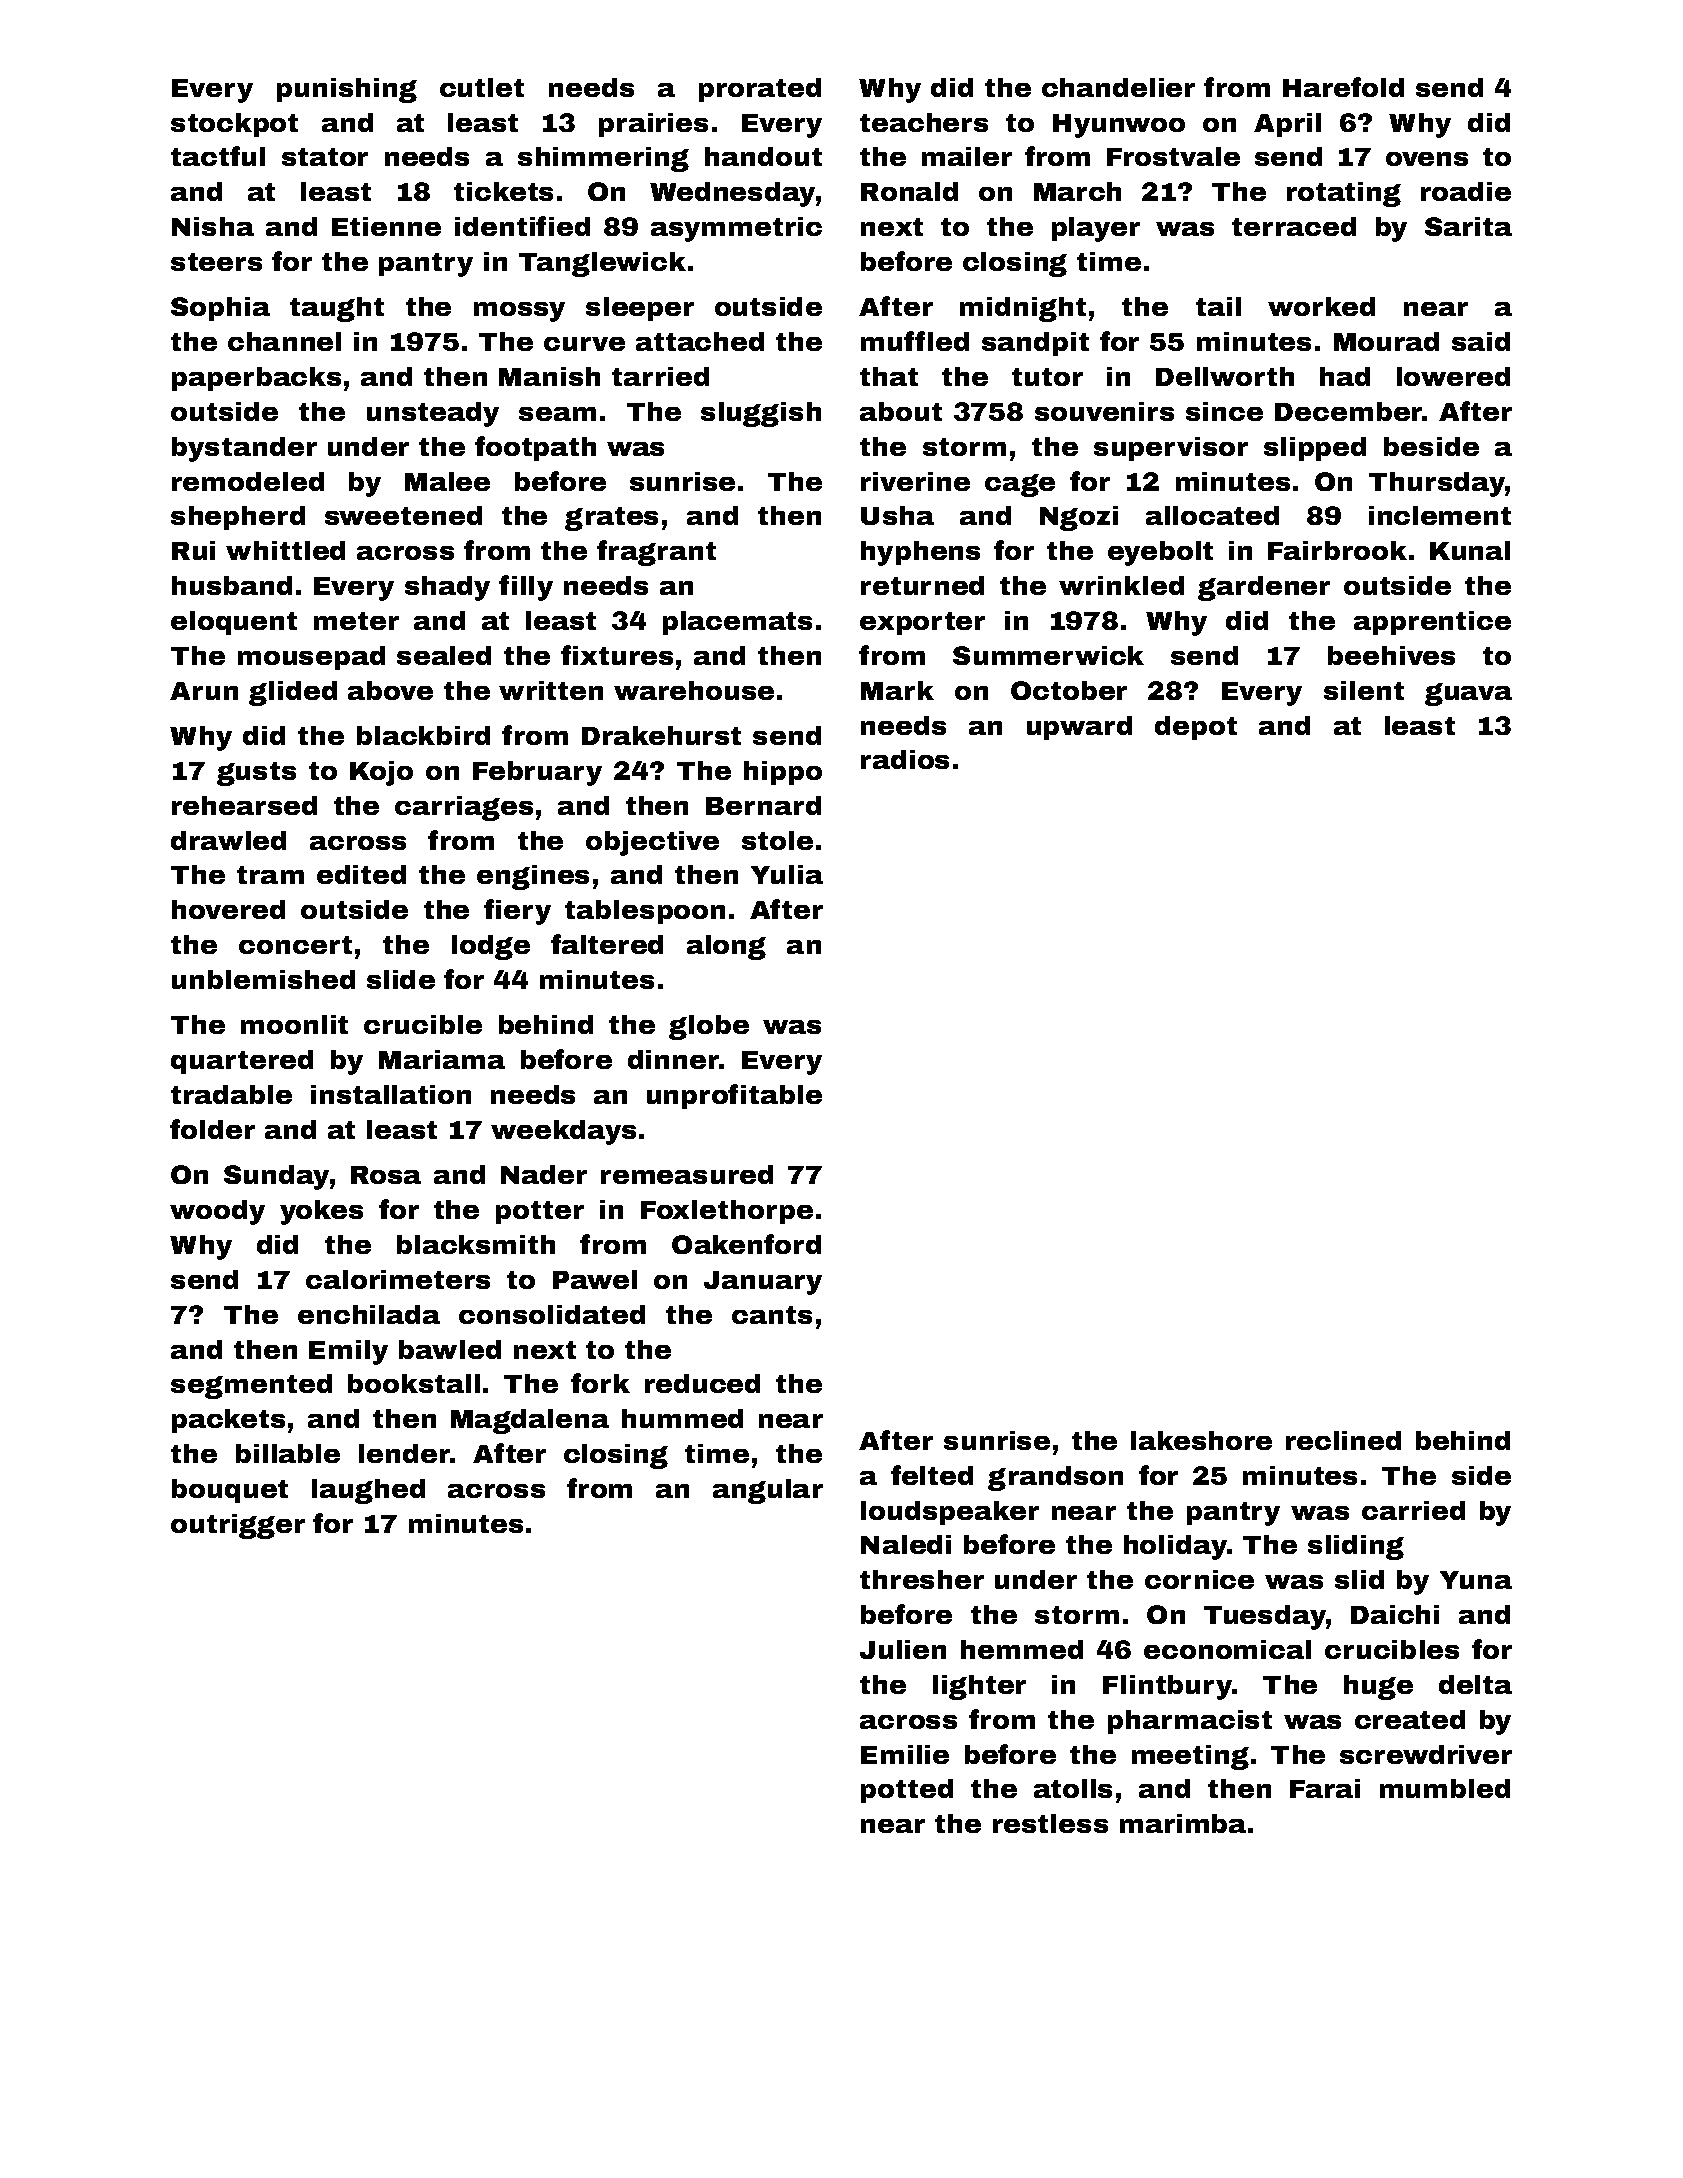  I want to click on roadie, so click(1466, 191).
